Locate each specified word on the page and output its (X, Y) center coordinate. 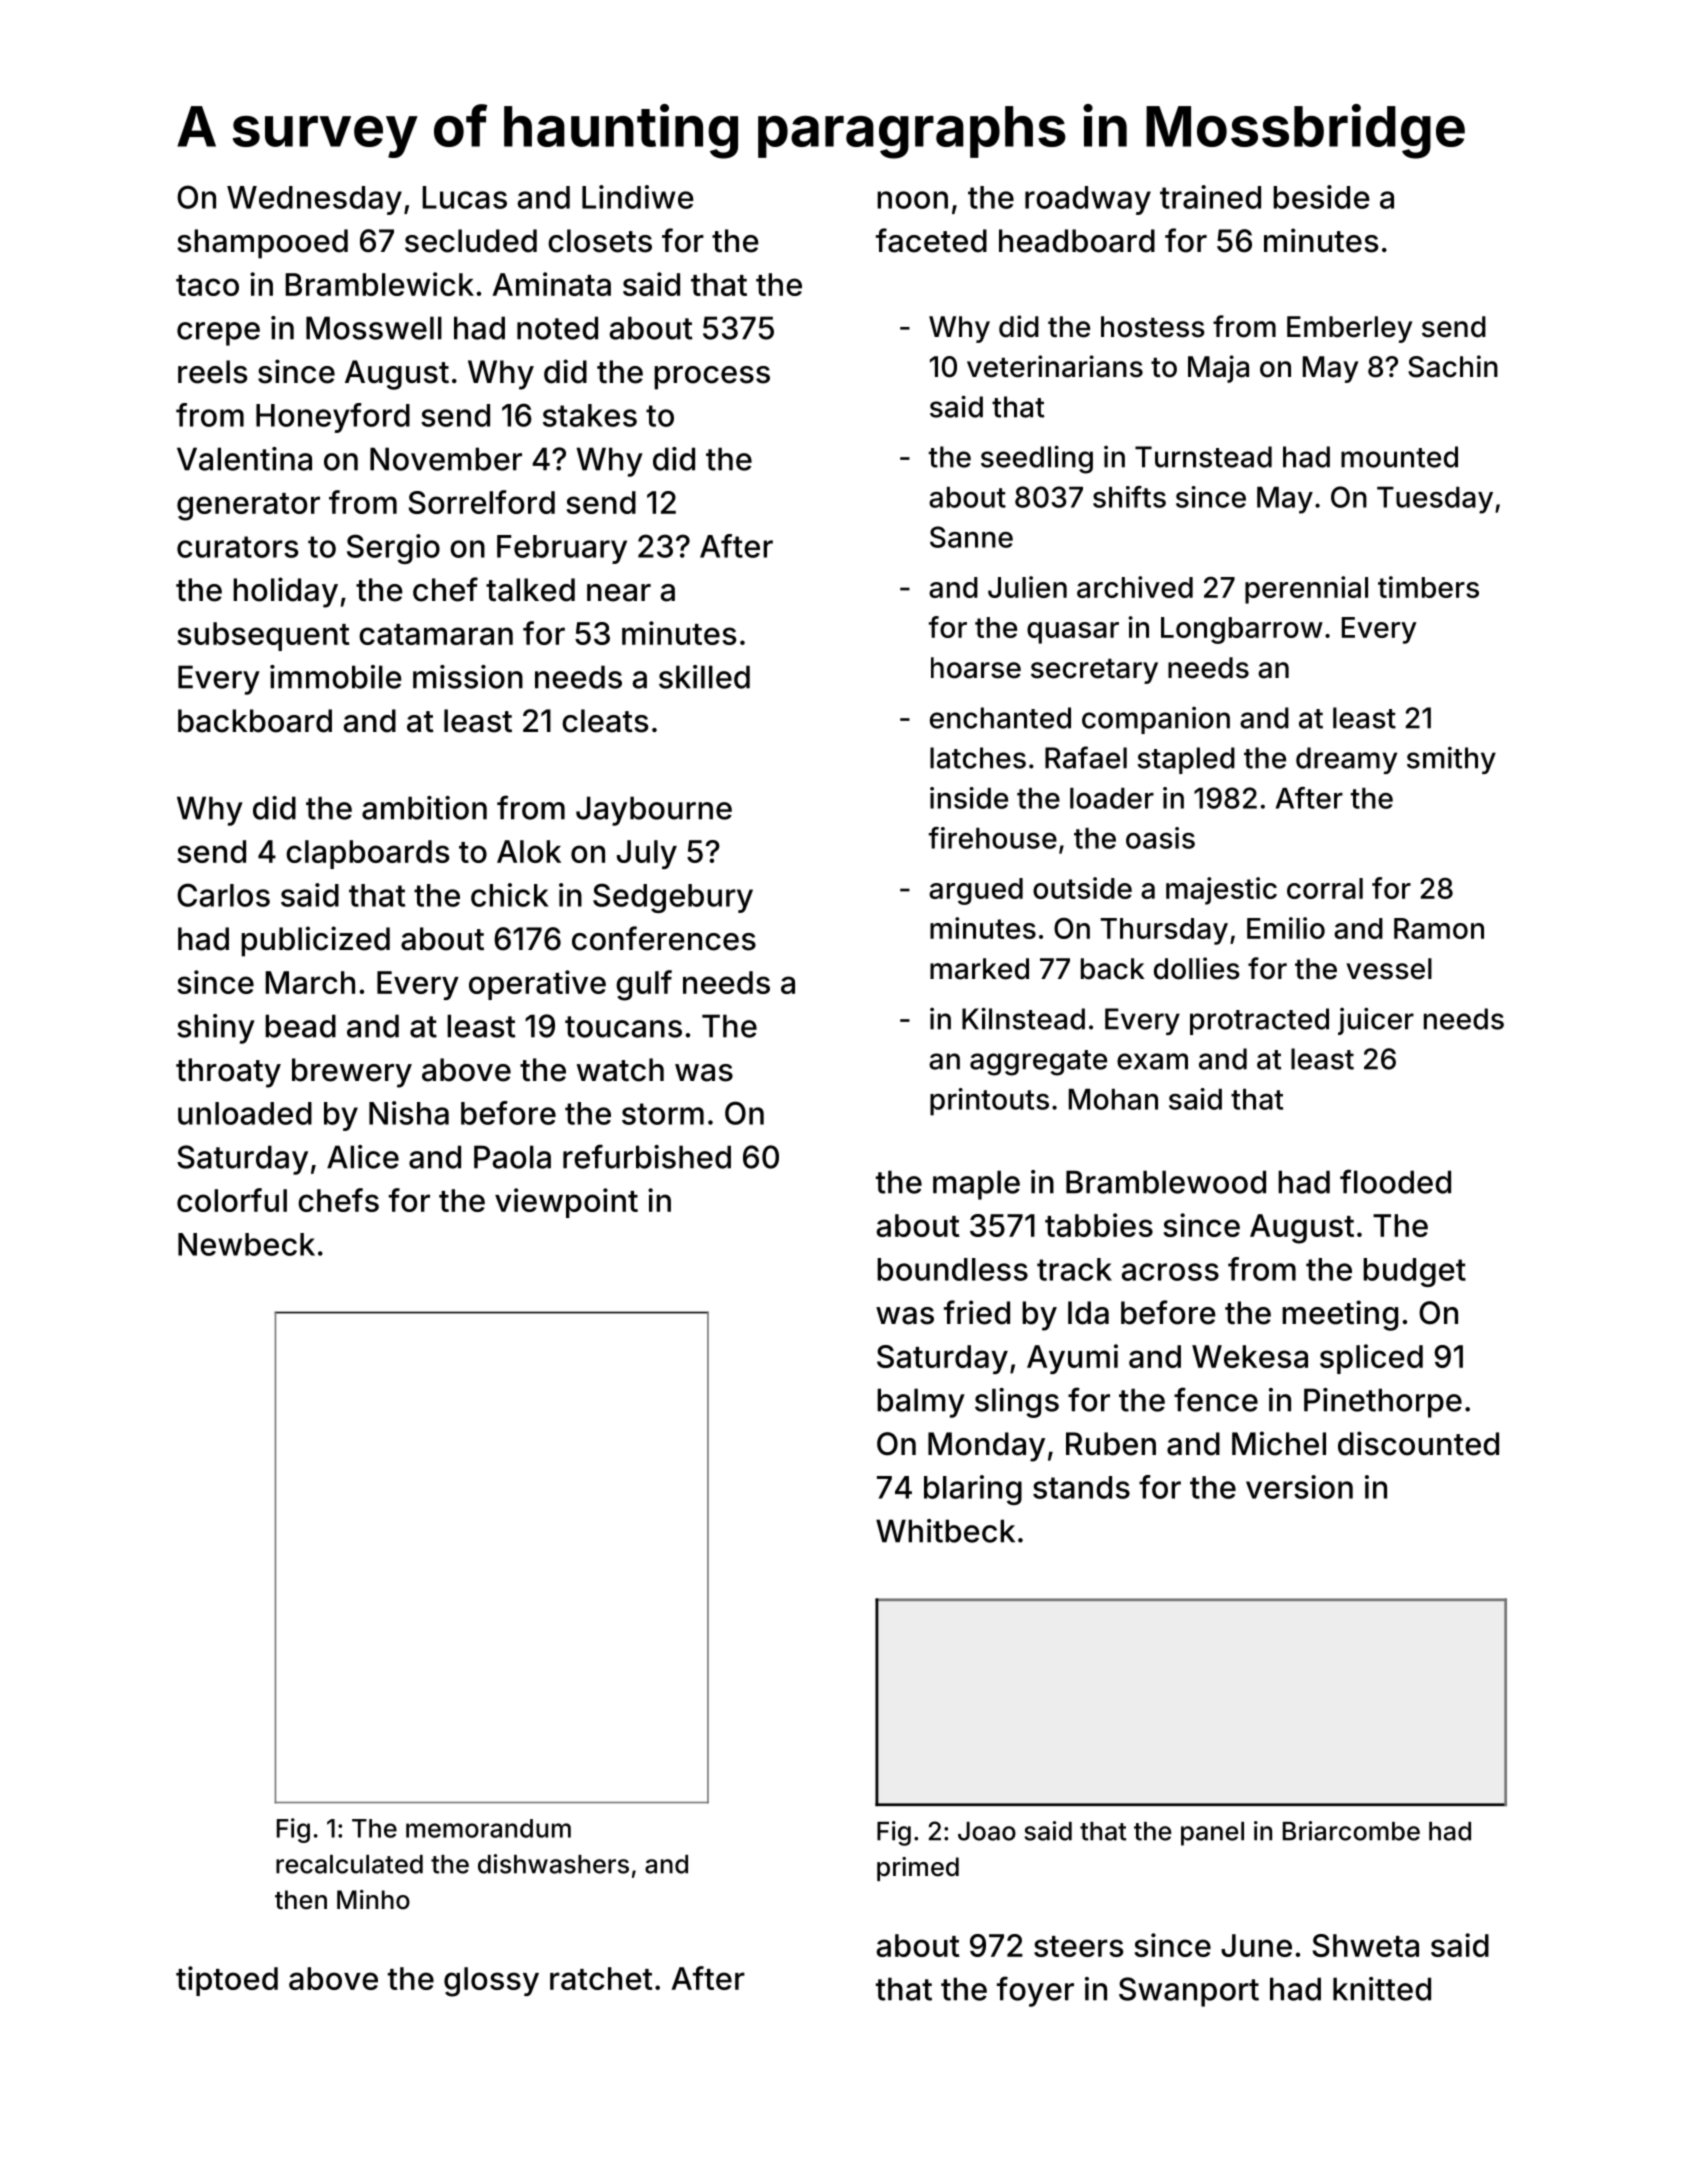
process (712, 378)
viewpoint (566, 1203)
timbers (1428, 587)
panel (1212, 1834)
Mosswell (374, 328)
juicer (1376, 1021)
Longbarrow (1242, 630)
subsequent (263, 636)
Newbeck (246, 1244)
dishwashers (553, 1864)
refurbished (647, 1156)
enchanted (1000, 718)
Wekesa (1250, 1356)
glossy (491, 1982)
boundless (952, 1269)
